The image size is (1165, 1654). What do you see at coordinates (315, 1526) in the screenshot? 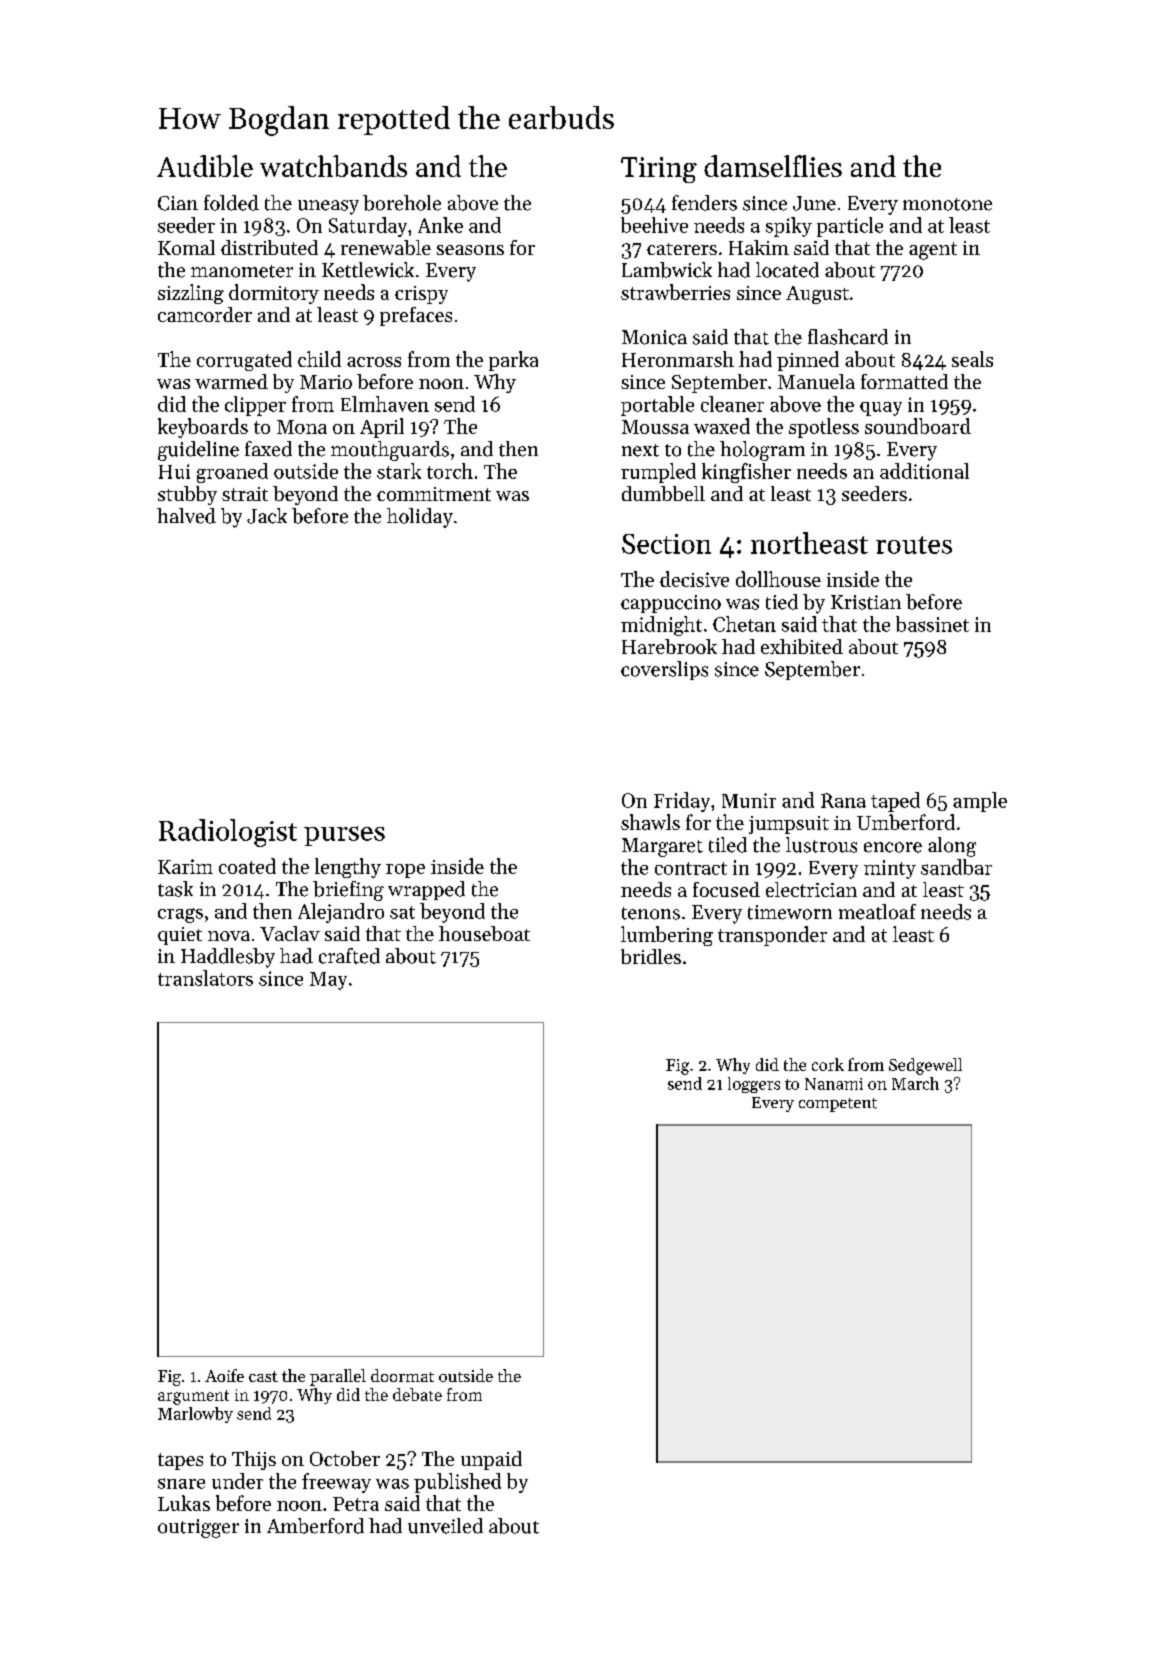
I see `Amberford` at bounding box center [315, 1526].
